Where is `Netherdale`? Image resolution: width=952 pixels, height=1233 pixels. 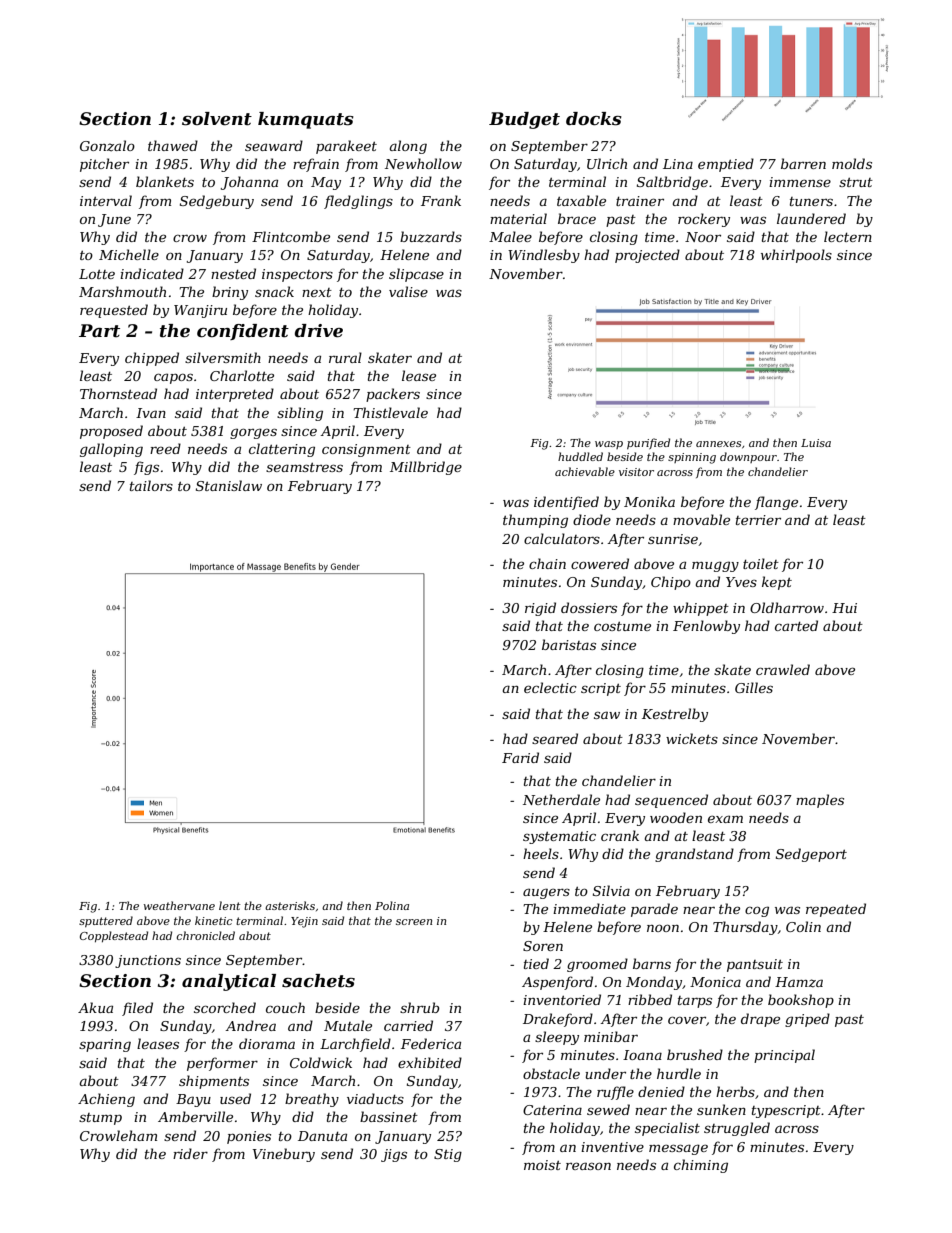 Netherdale is located at coordinates (561, 799).
